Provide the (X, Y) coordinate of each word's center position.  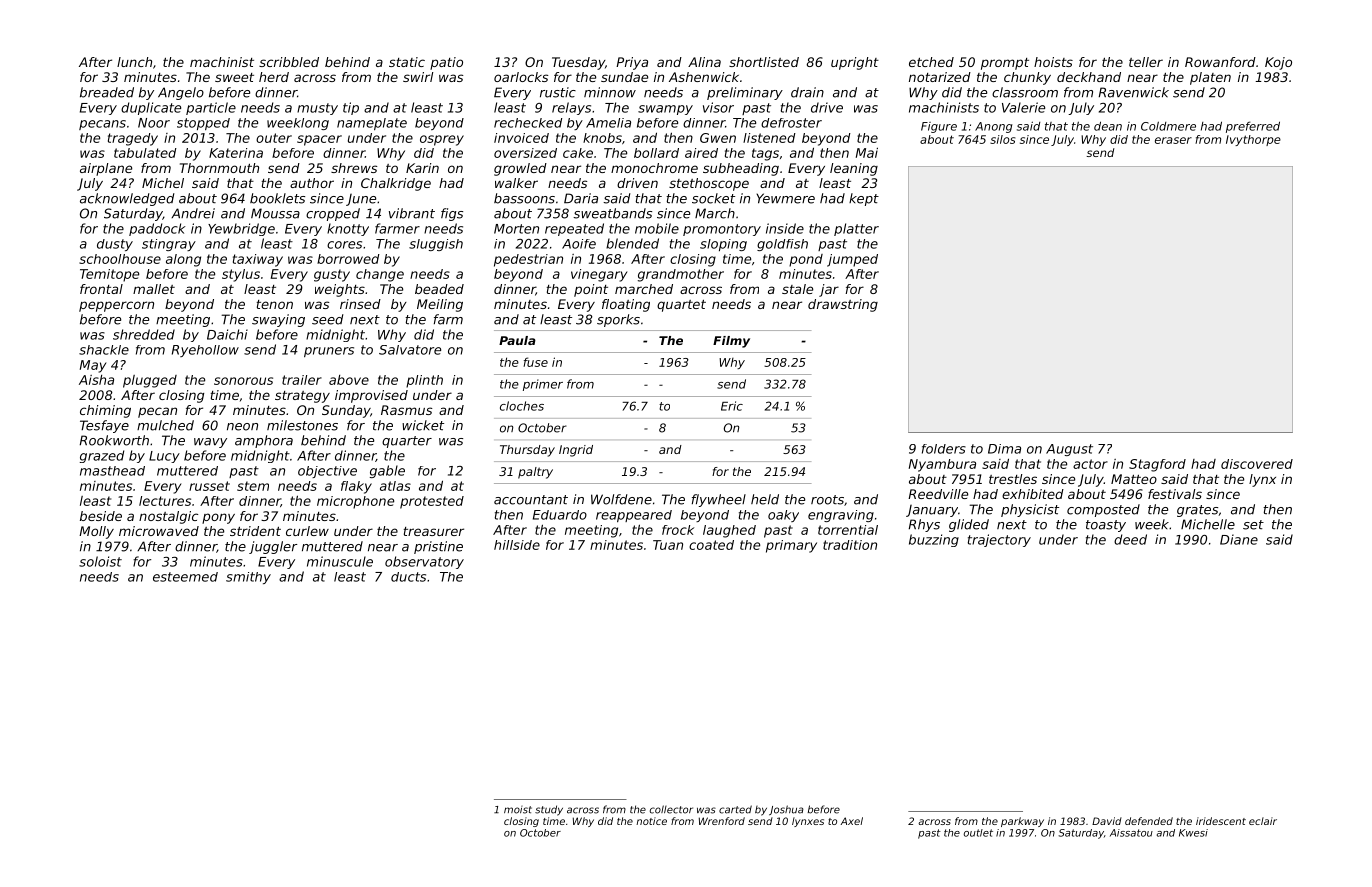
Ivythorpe (1253, 140)
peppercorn (116, 306)
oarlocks (521, 77)
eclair (1263, 821)
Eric (732, 406)
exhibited (1033, 494)
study (549, 810)
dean (1108, 126)
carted (735, 809)
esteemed (185, 577)
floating (626, 305)
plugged (150, 381)
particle (211, 108)
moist (518, 810)
